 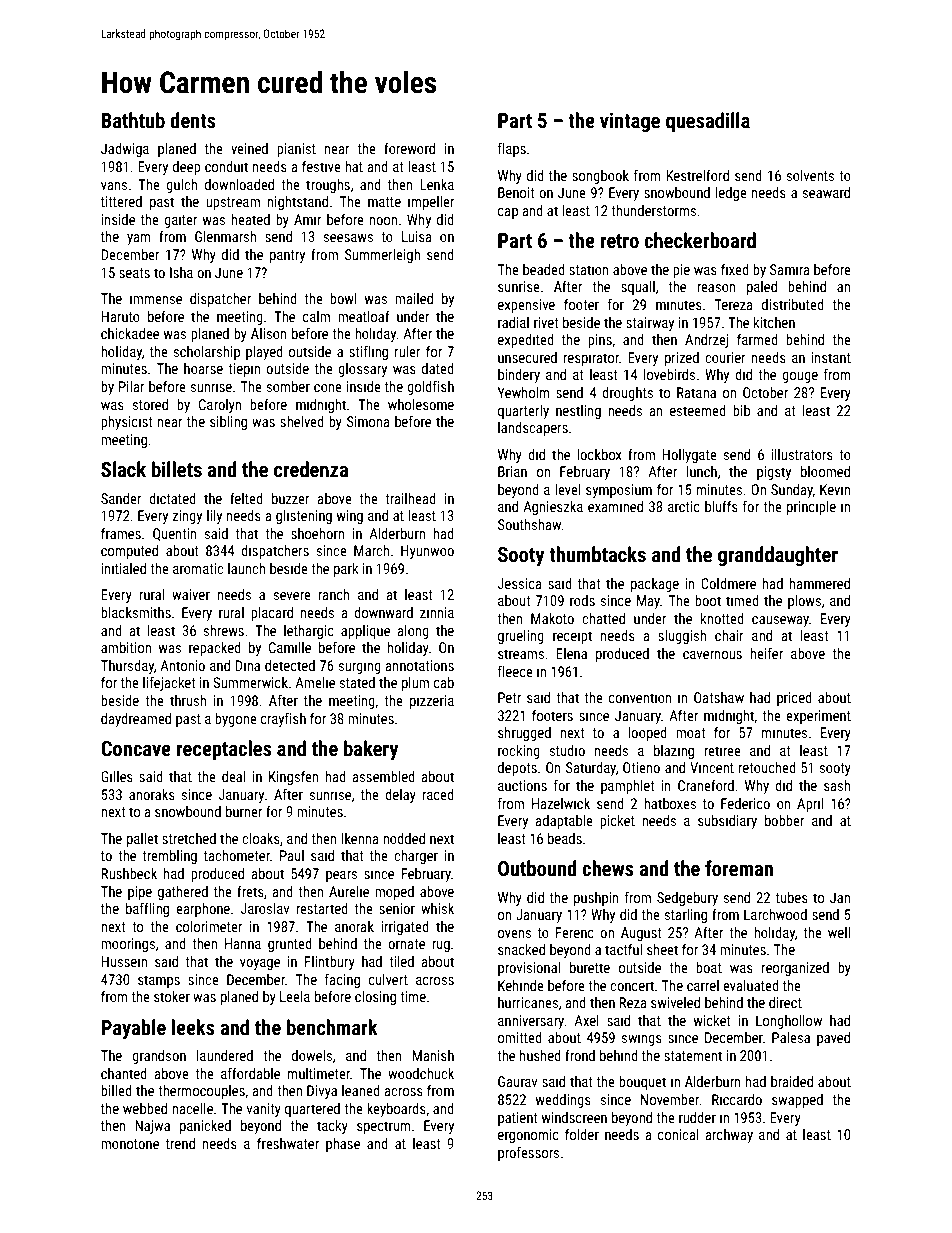 What do you see at coordinates (427, 552) in the screenshot?
I see `Hyunwoo` at bounding box center [427, 552].
